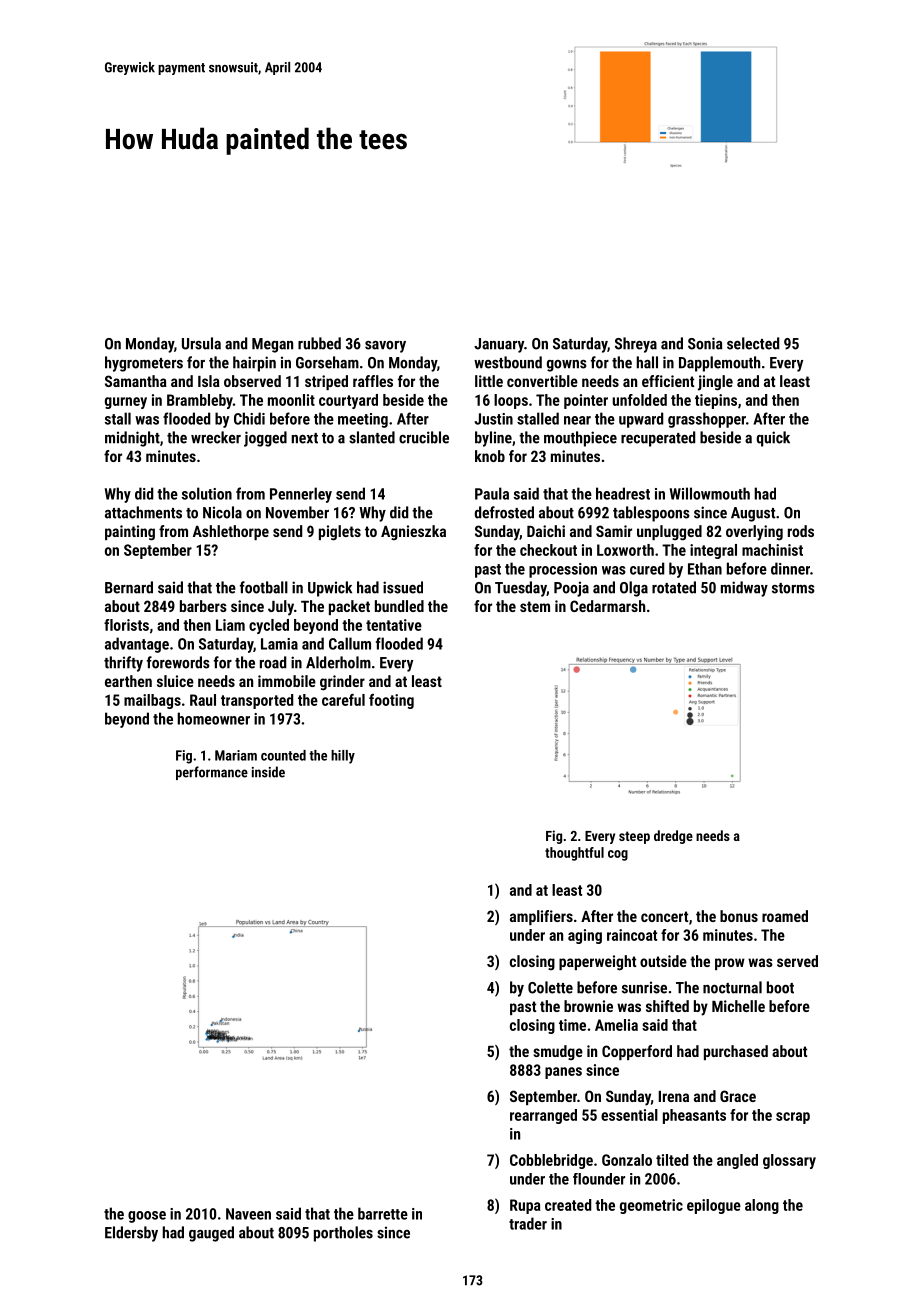 The width and height of the page is (924, 1314). What do you see at coordinates (343, 1234) in the page?
I see `portholes` at bounding box center [343, 1234].
